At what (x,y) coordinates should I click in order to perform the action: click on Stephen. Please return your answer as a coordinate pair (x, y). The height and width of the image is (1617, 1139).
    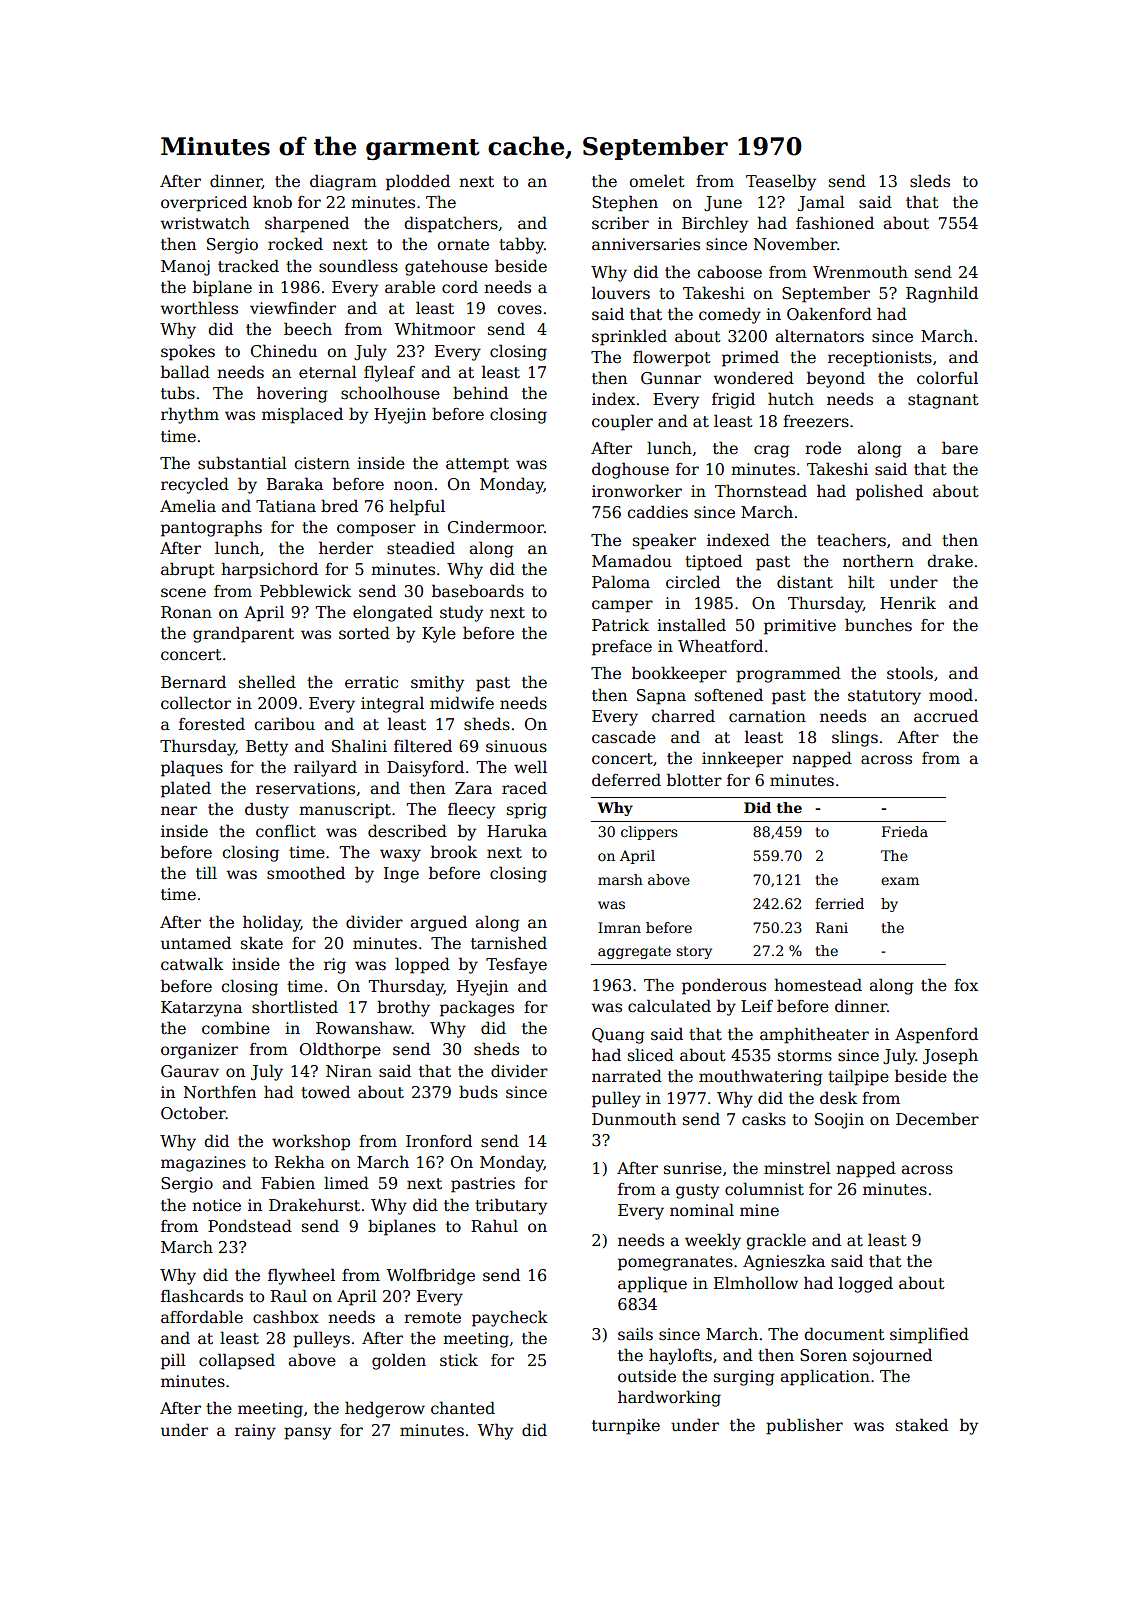
    Looking at the image, I should click on (625, 203).
